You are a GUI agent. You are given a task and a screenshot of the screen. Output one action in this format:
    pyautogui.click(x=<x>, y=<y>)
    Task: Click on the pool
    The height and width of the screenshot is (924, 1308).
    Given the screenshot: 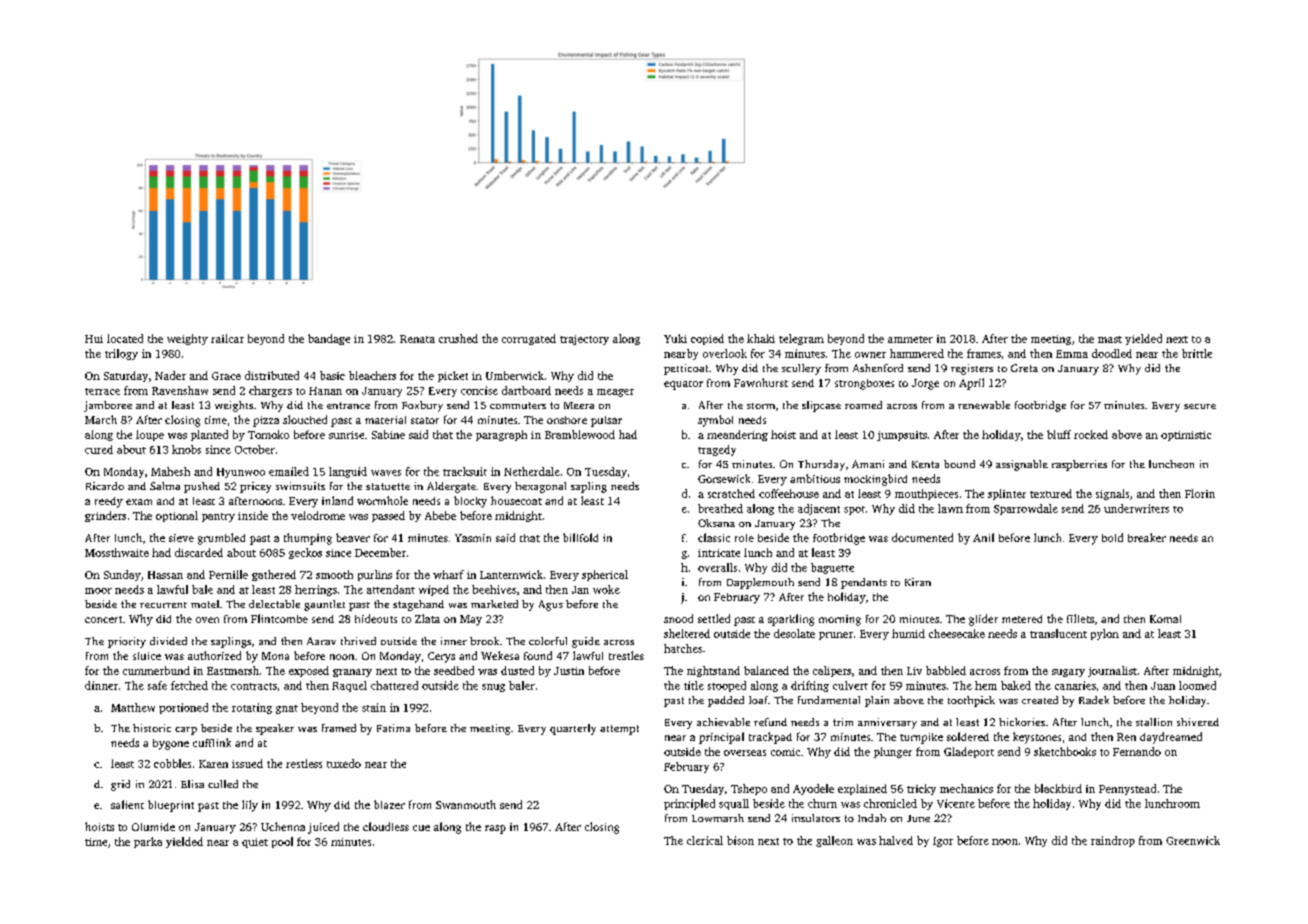 What is the action you would take?
    pyautogui.click(x=282, y=842)
